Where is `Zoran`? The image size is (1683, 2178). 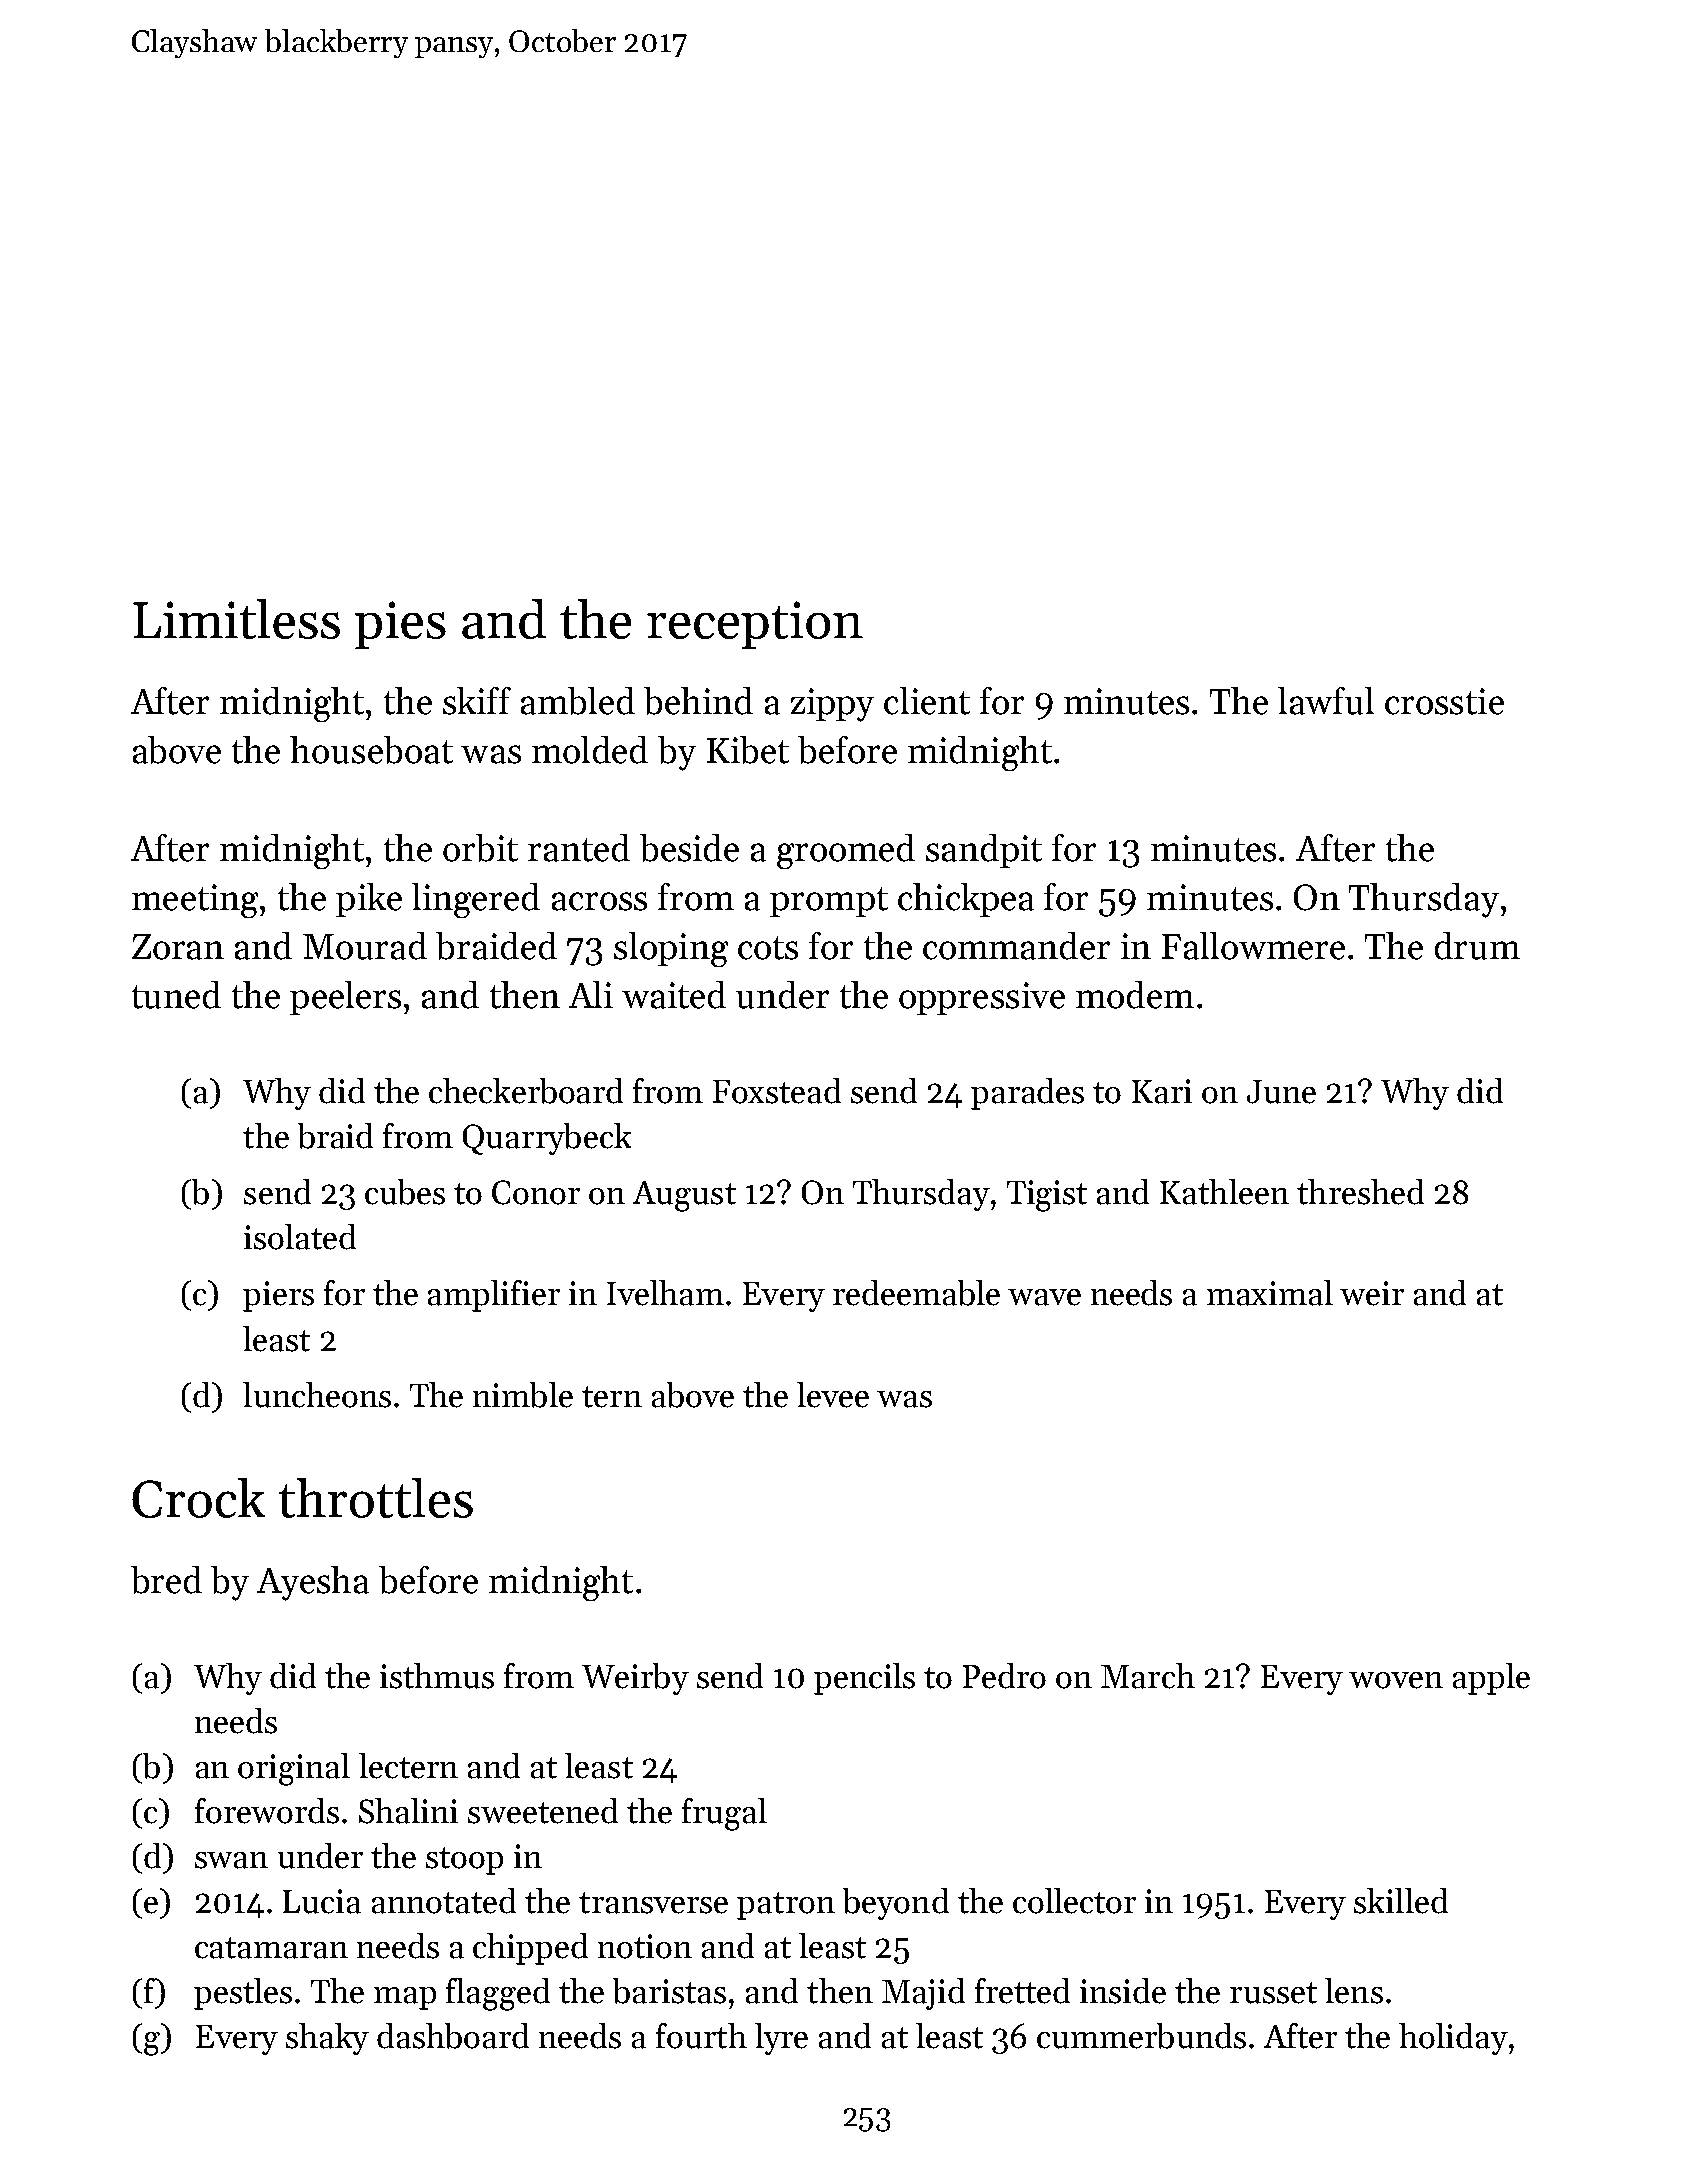
Zoran is located at coordinates (178, 947).
